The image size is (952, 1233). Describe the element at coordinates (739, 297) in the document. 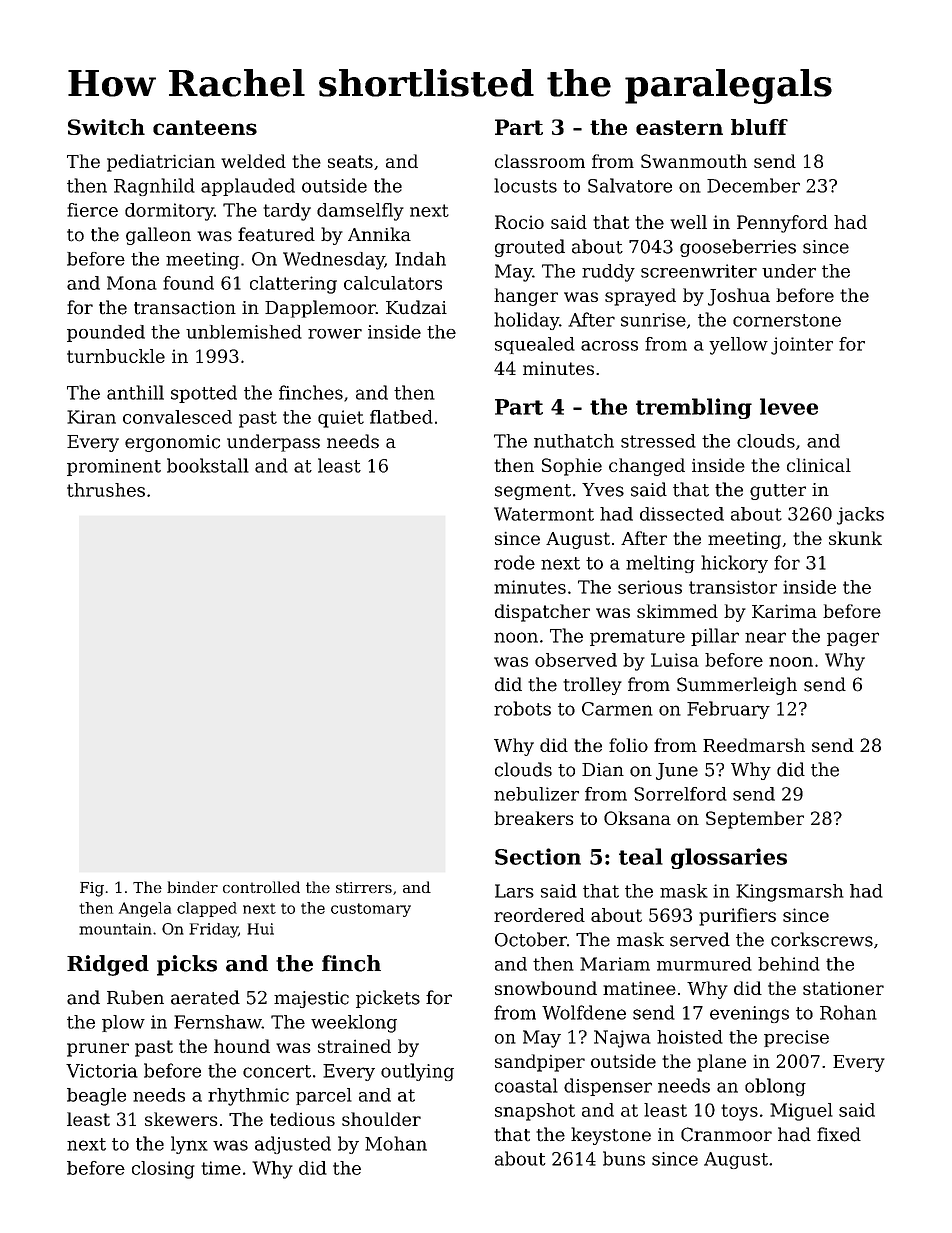

I see `Joshua` at that location.
